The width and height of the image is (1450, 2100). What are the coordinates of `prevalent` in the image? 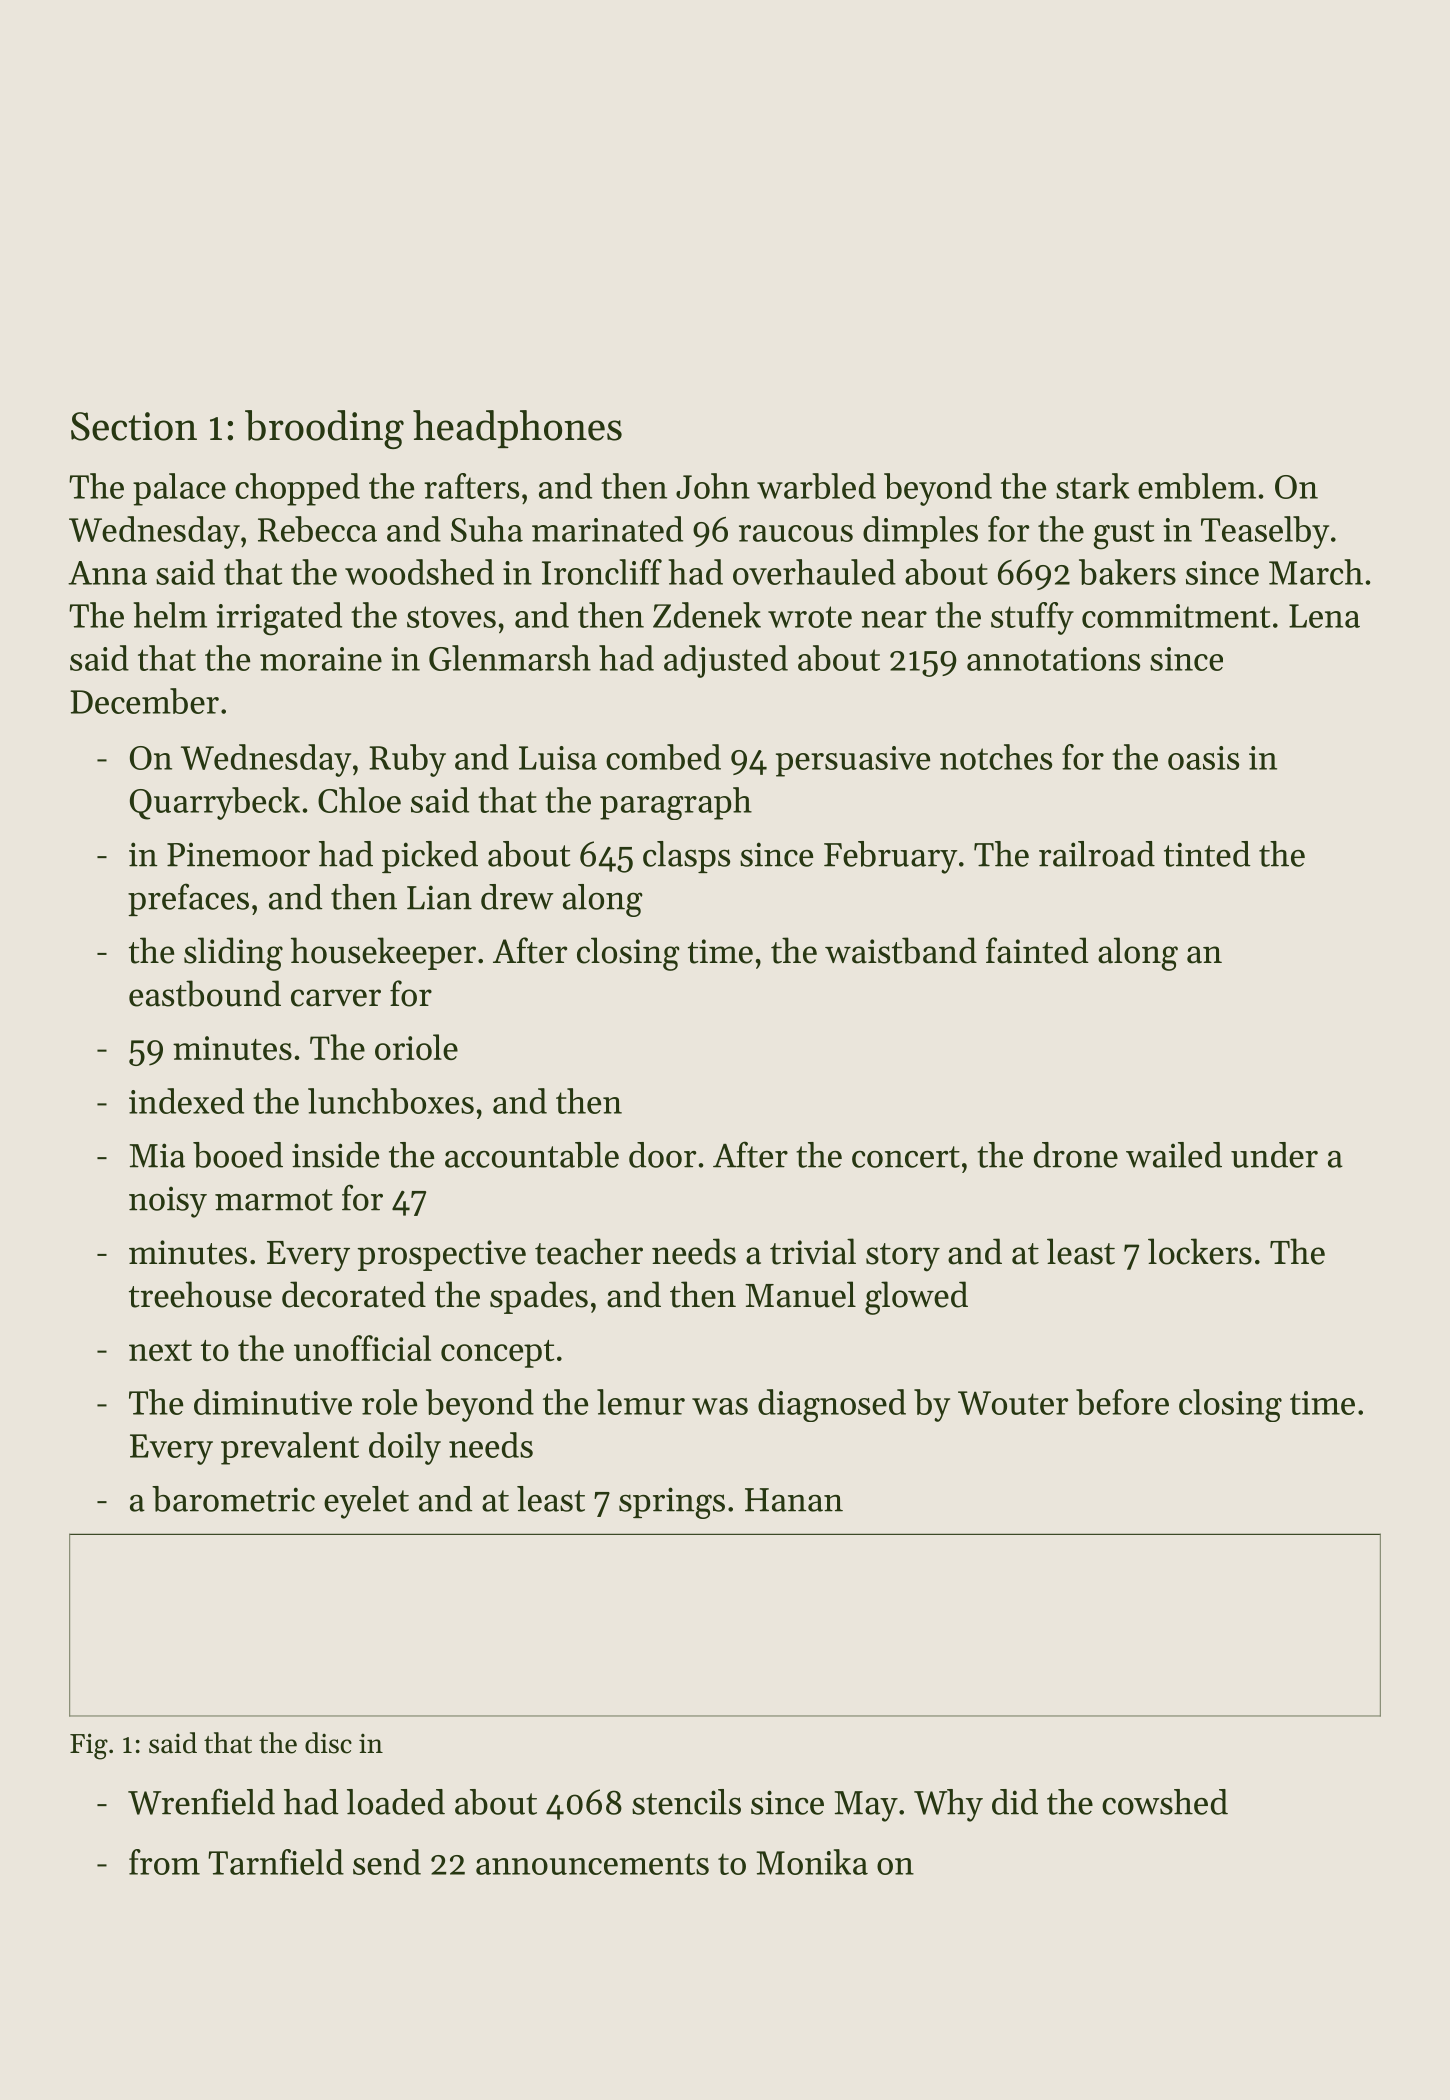 It's located at (290, 1448).
